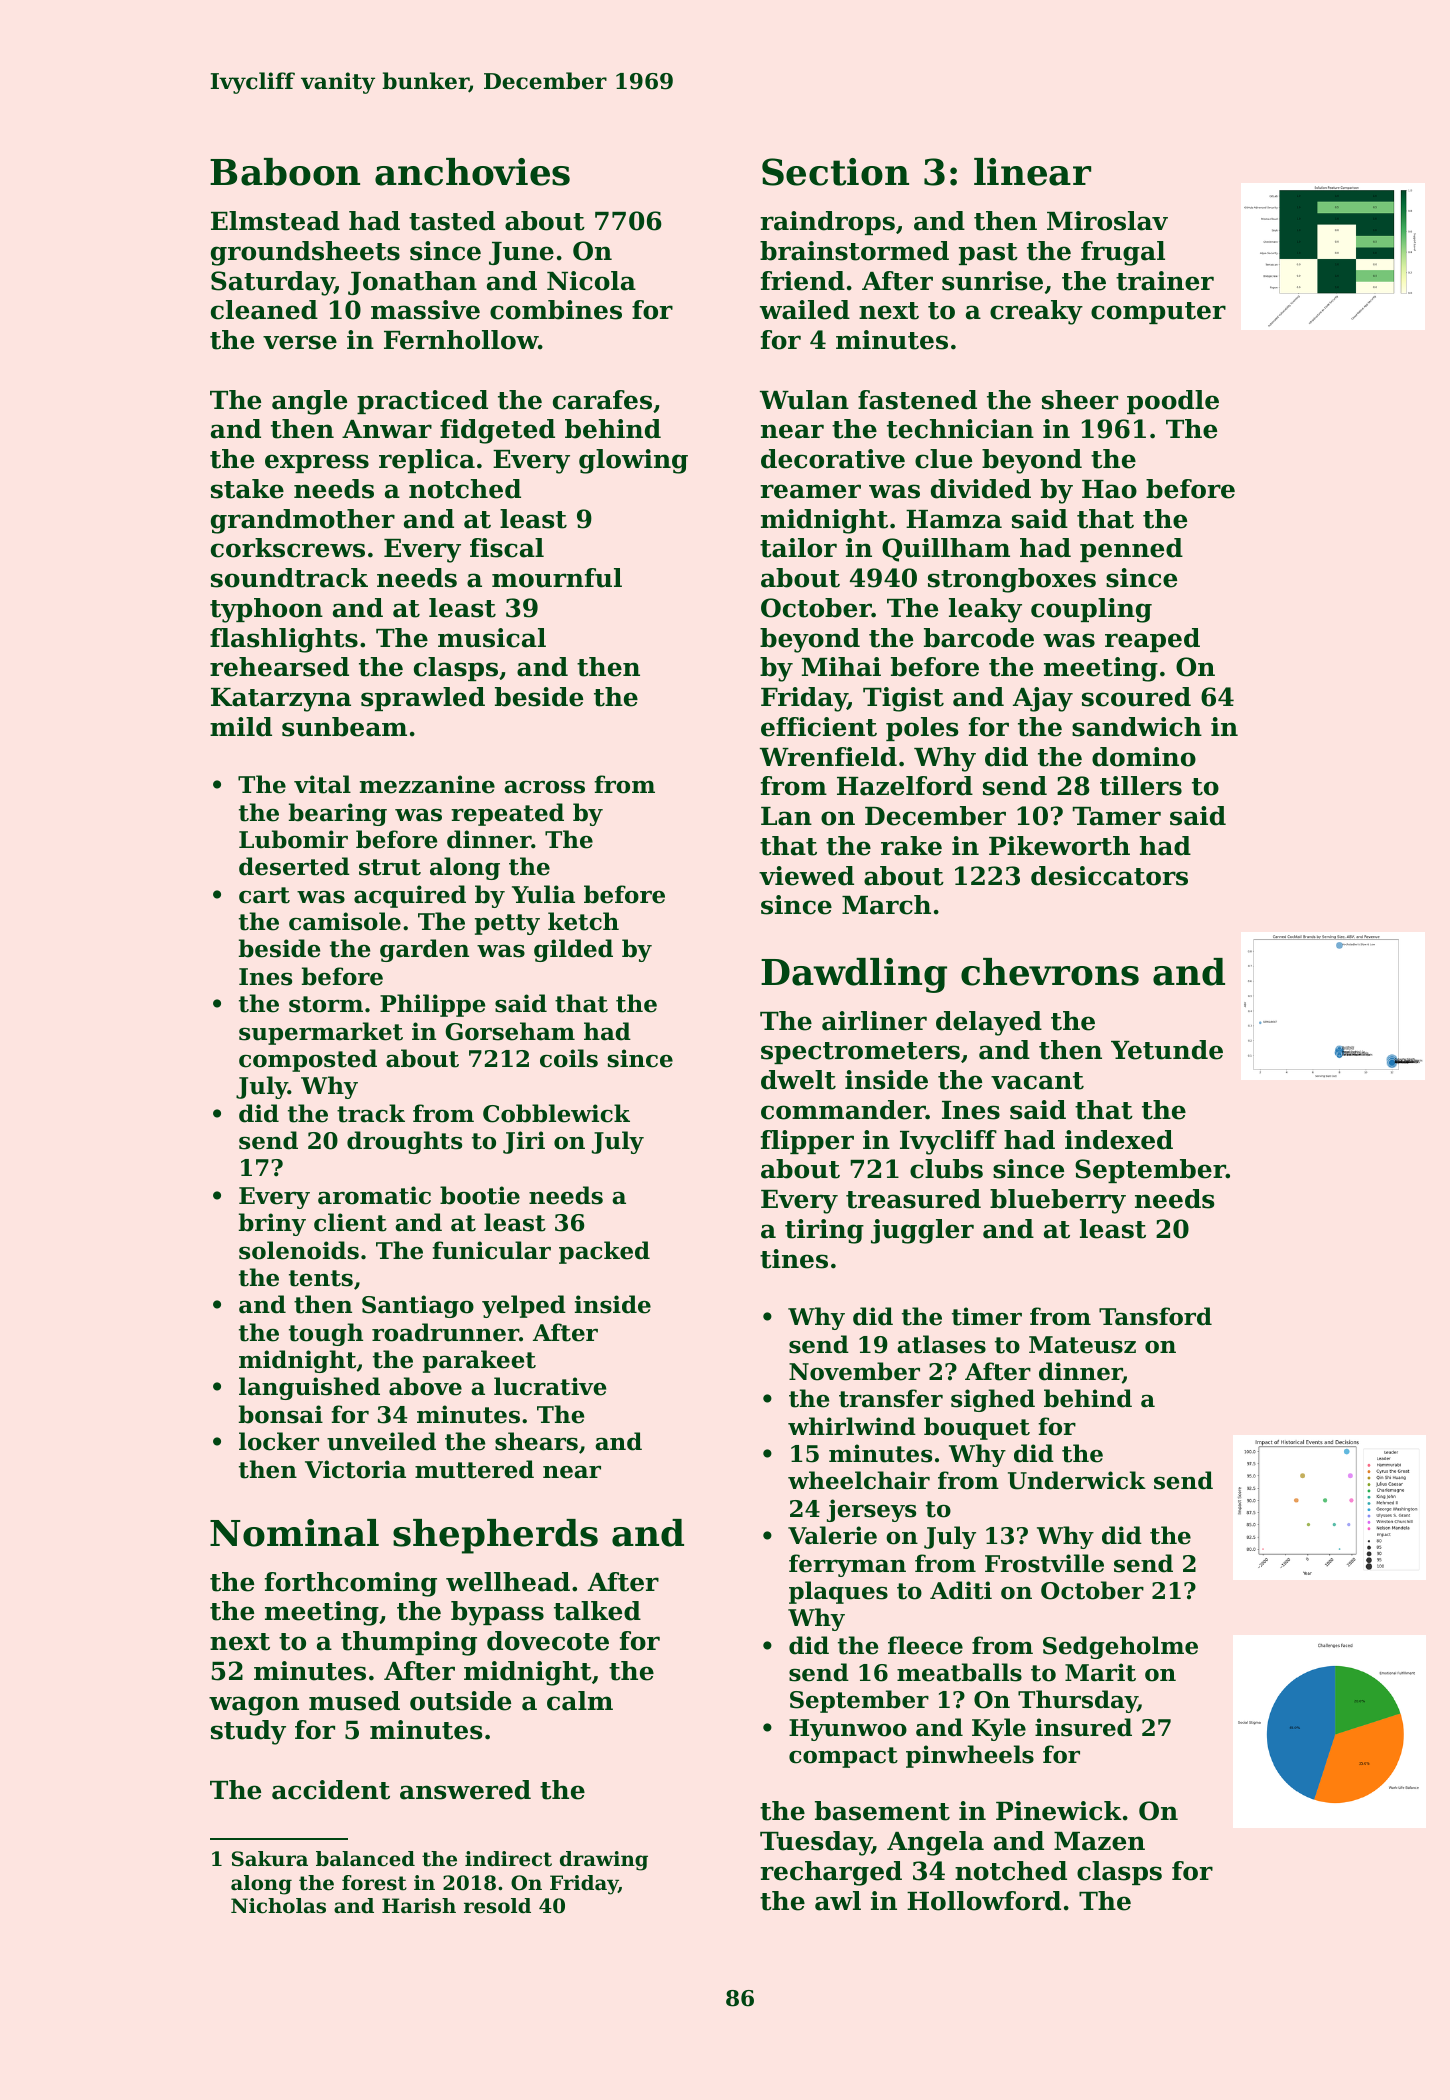  What do you see at coordinates (472, 172) in the document?
I see `anchovies` at bounding box center [472, 172].
